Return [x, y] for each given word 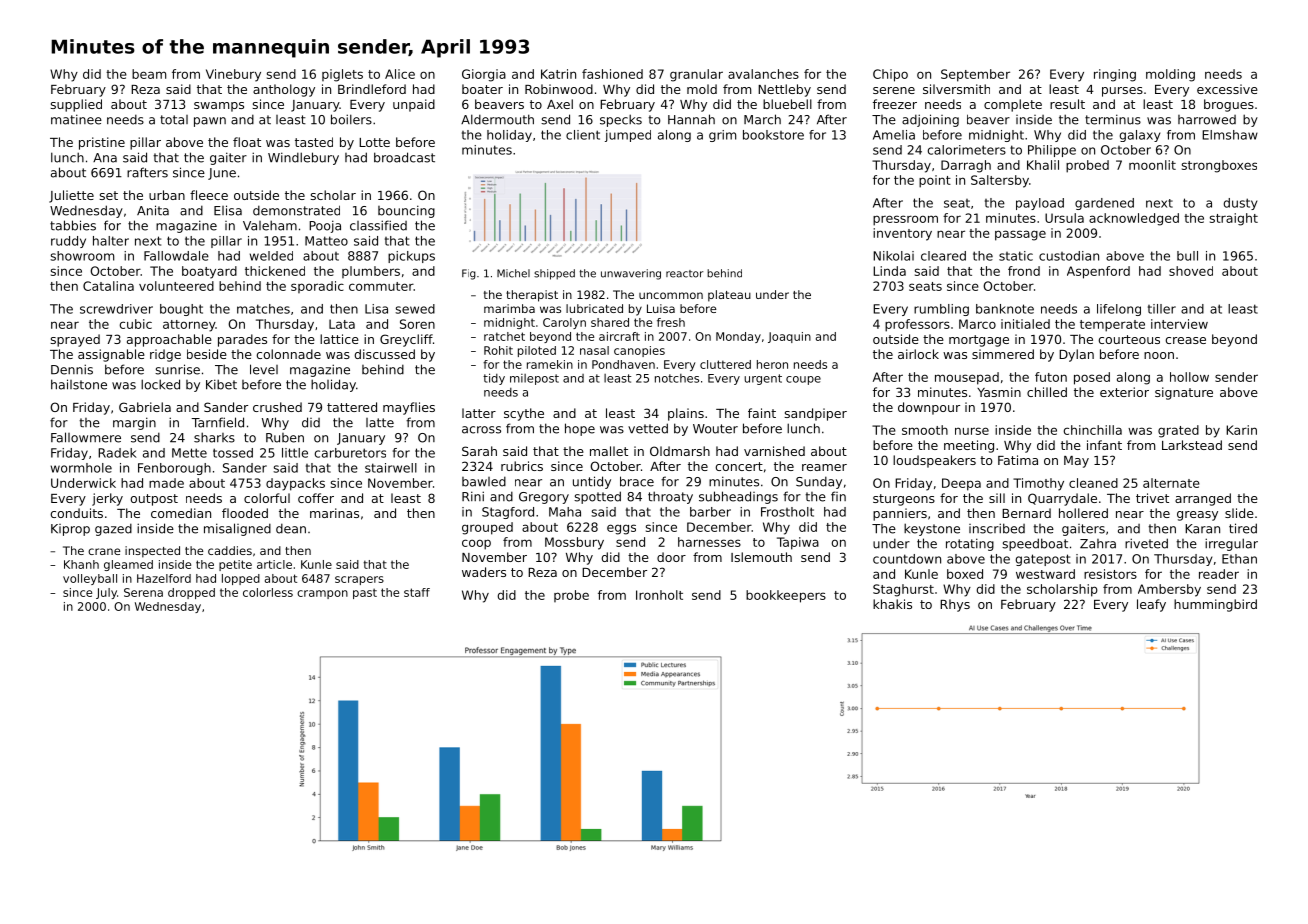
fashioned [612, 74]
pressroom [905, 220]
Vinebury [233, 75]
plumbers [371, 272]
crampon [322, 594]
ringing [1115, 75]
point [935, 181]
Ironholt [659, 595]
